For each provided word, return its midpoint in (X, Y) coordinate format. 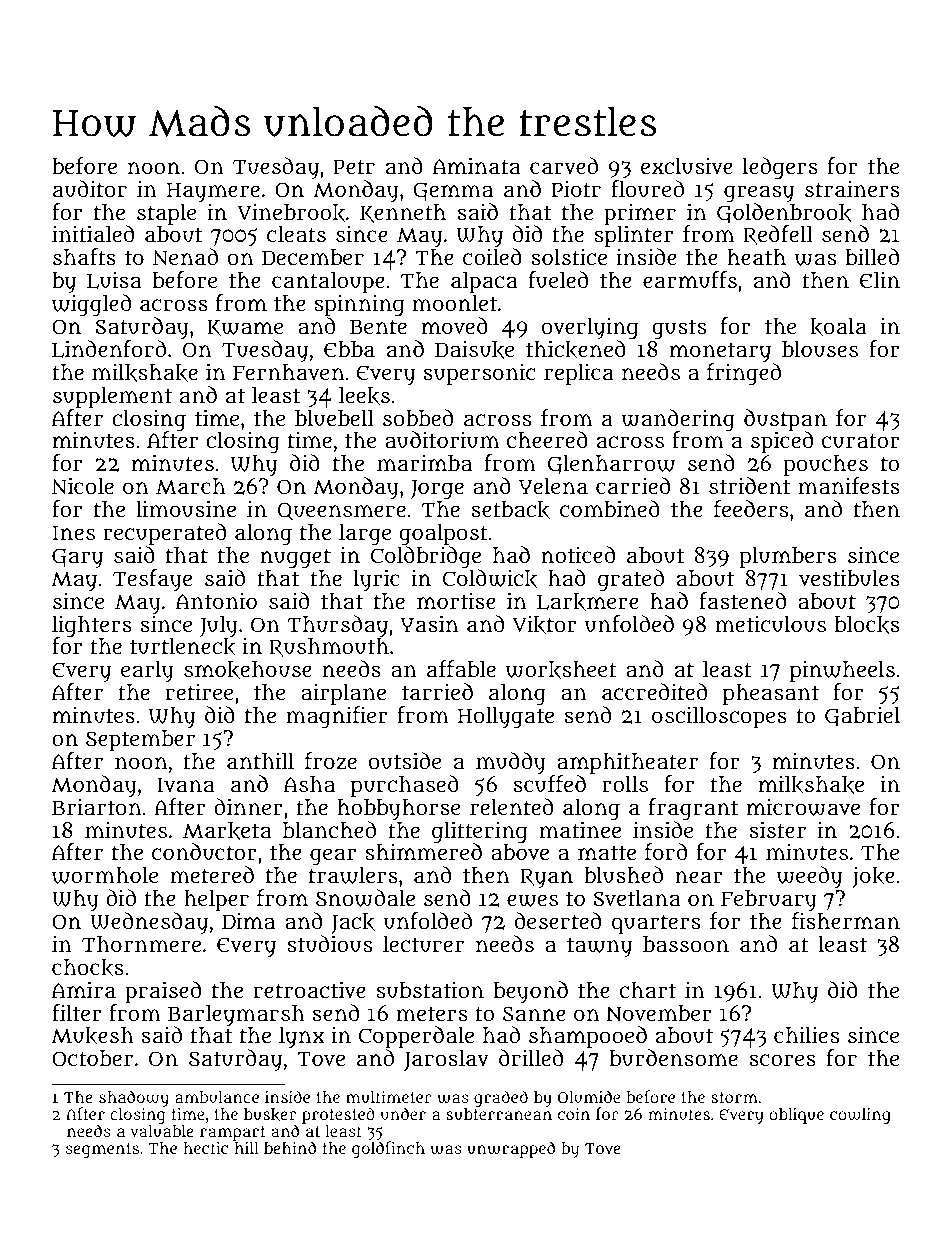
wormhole (105, 875)
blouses (820, 349)
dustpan (785, 420)
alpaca (484, 283)
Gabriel (862, 716)
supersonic (479, 374)
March (190, 486)
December (313, 257)
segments (102, 1150)
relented (511, 806)
